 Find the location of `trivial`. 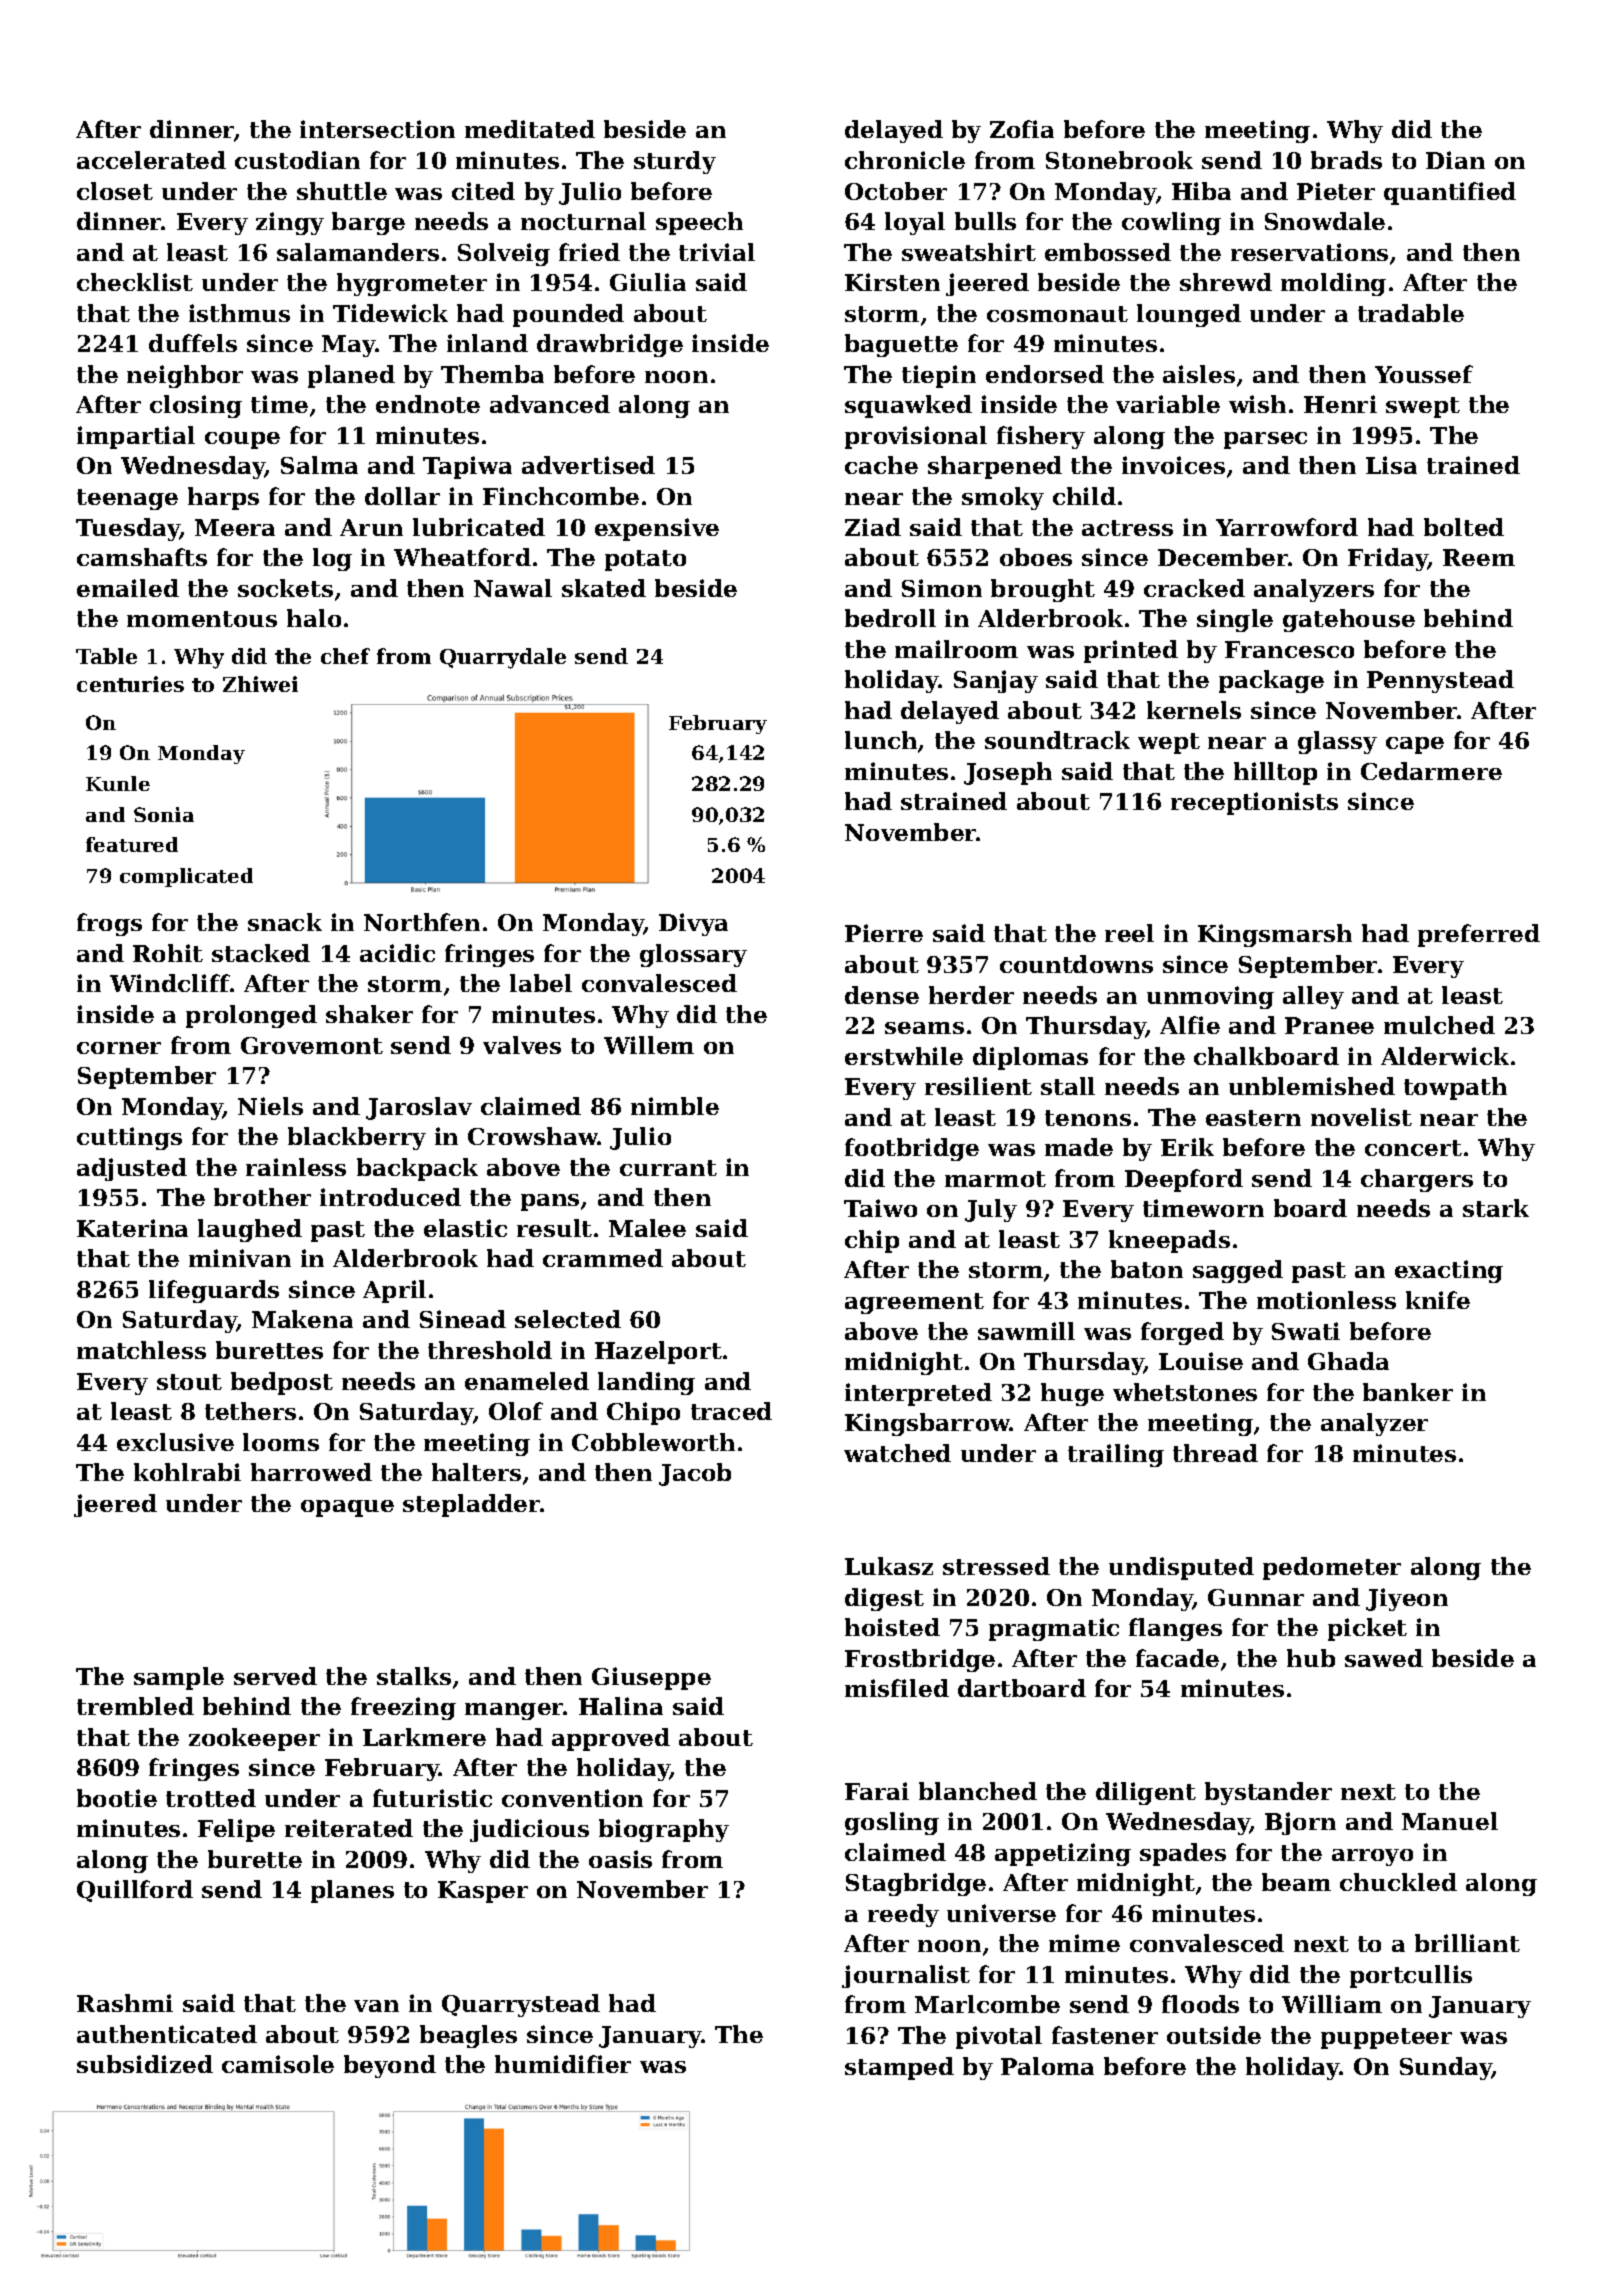

trivial is located at coordinates (717, 252).
